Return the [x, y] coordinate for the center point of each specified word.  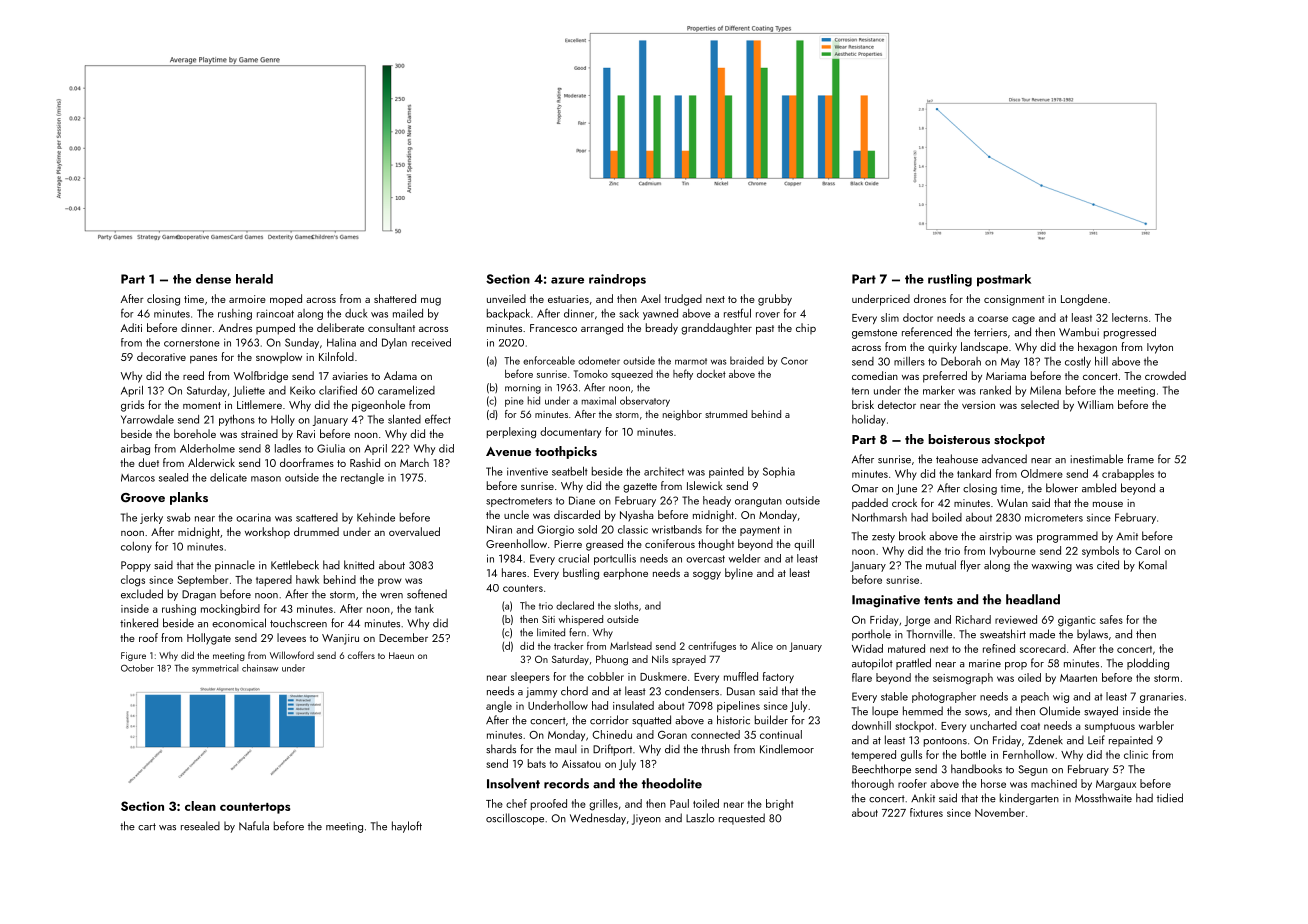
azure [567, 280]
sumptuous [1110, 727]
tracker [569, 646]
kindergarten [1029, 799]
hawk [307, 579]
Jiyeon [646, 819]
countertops [255, 808]
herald [254, 279]
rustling [950, 280]
